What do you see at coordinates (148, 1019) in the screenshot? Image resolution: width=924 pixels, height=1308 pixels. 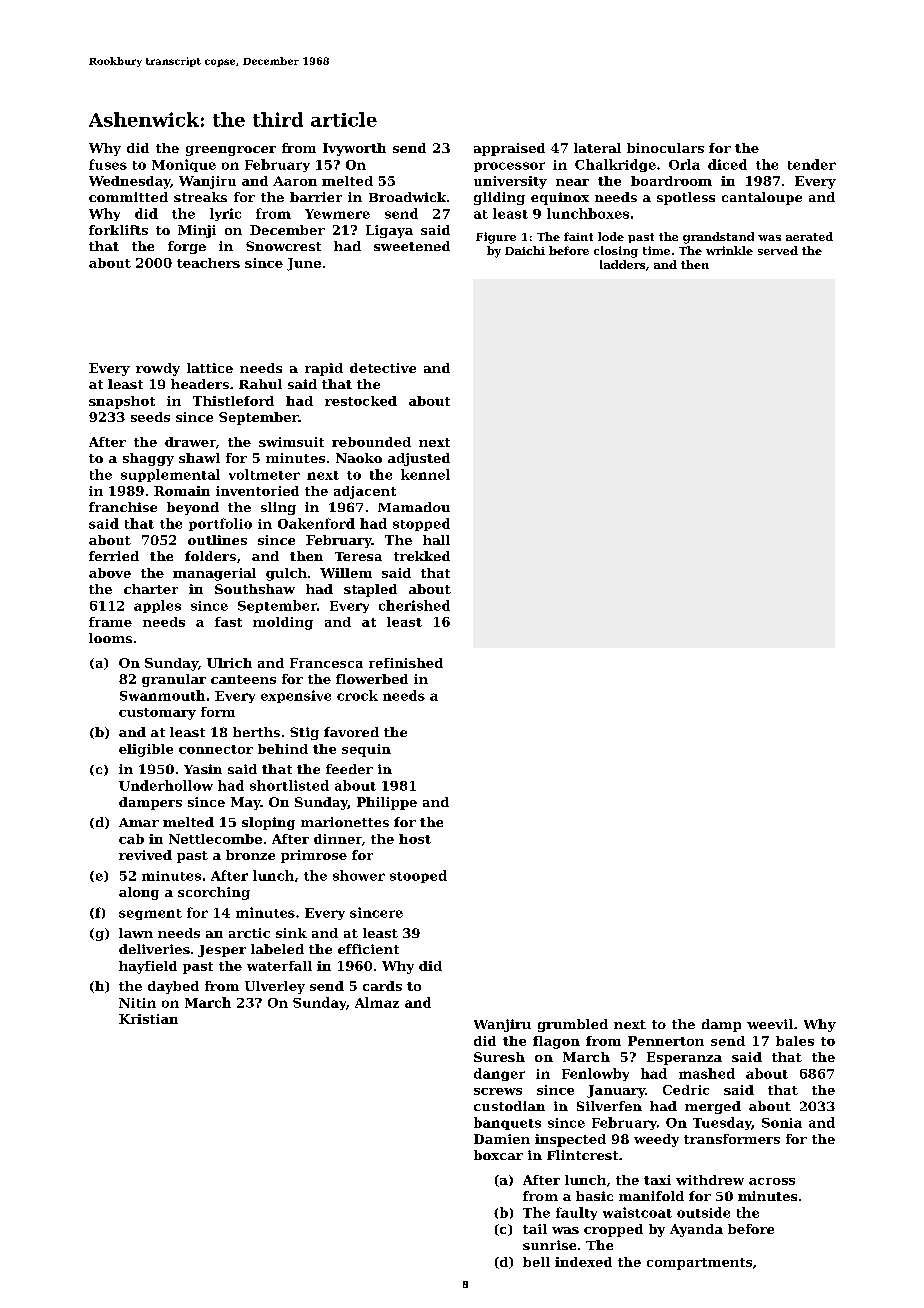 I see `Kristian` at bounding box center [148, 1019].
